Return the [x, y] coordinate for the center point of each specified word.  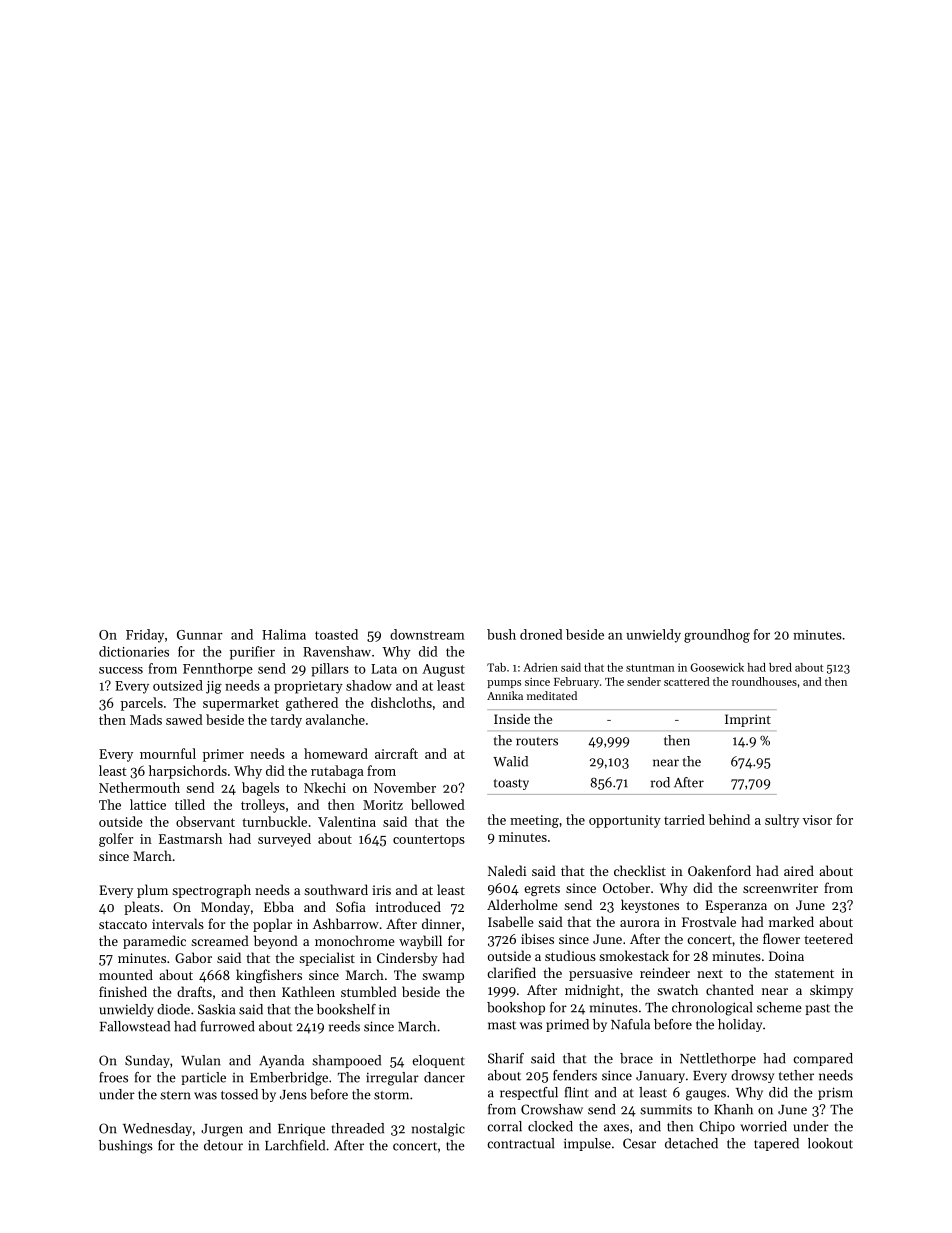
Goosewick [717, 667]
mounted [126, 974]
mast [502, 1025]
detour [223, 1145]
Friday [145, 636]
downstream [427, 634]
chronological [712, 1009]
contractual [520, 1143]
